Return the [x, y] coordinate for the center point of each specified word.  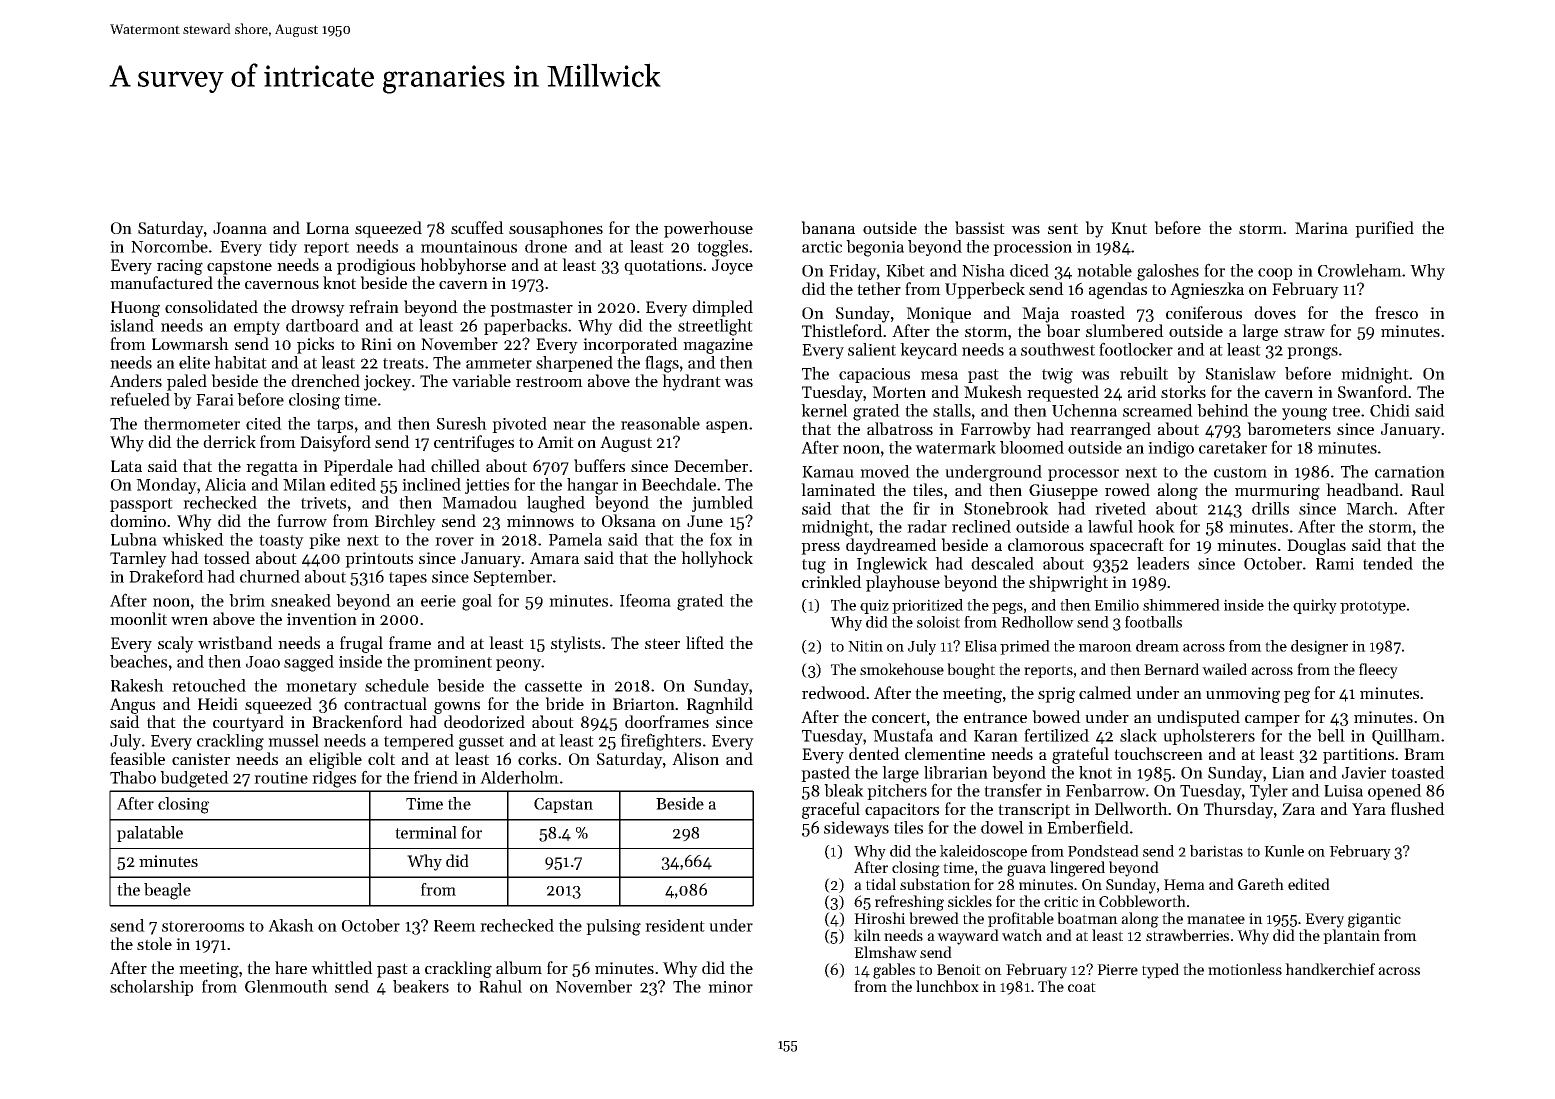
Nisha [983, 270]
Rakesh [137, 685]
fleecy [1378, 671]
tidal [881, 884]
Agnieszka [1207, 290]
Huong [135, 309]
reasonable [660, 423]
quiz [874, 606]
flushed [1418, 808]
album [519, 967]
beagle [167, 891]
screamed [1158, 410]
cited [264, 423]
